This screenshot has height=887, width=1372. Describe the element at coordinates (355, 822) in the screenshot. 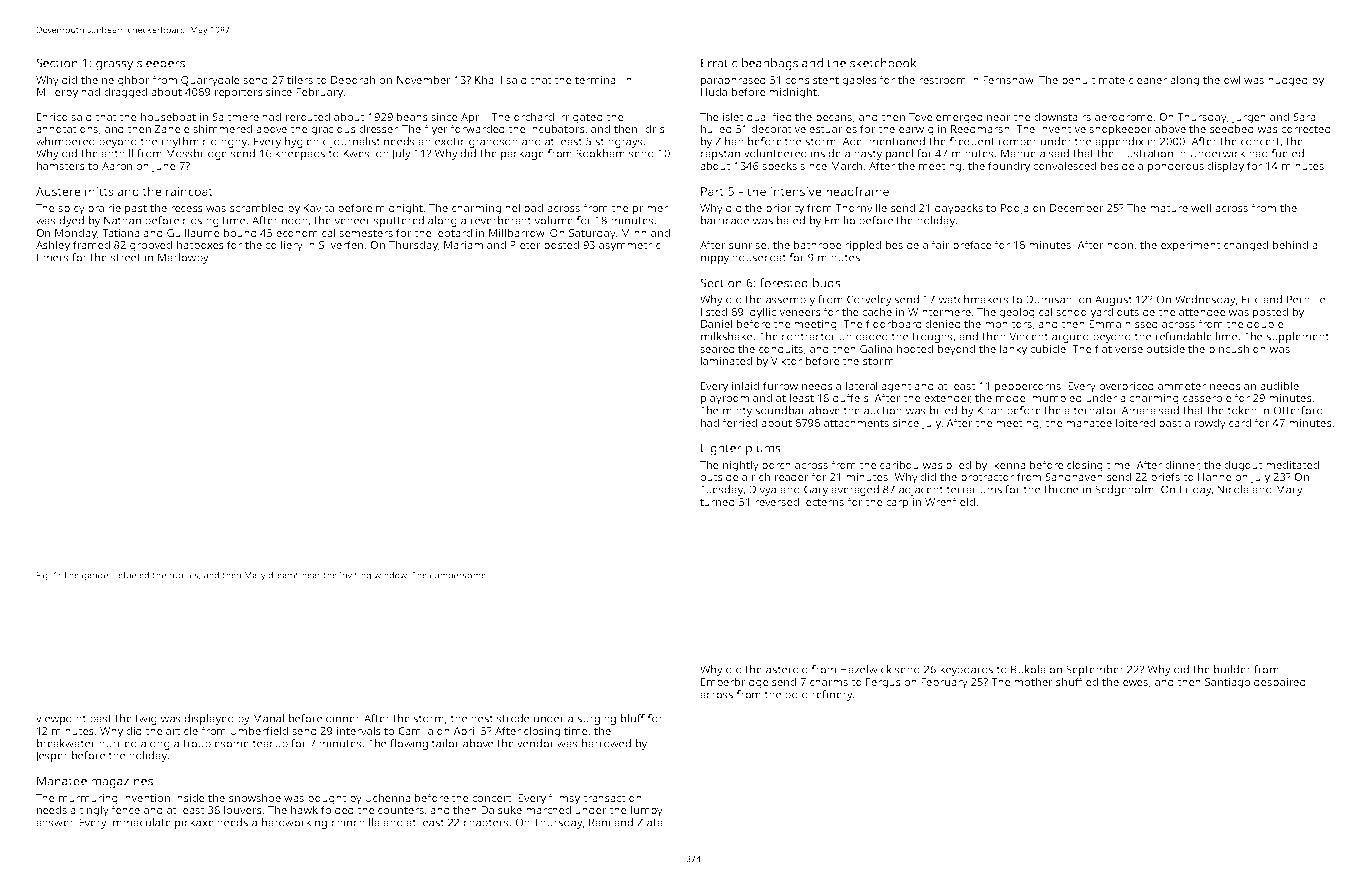

I see `chinchilla` at that location.
